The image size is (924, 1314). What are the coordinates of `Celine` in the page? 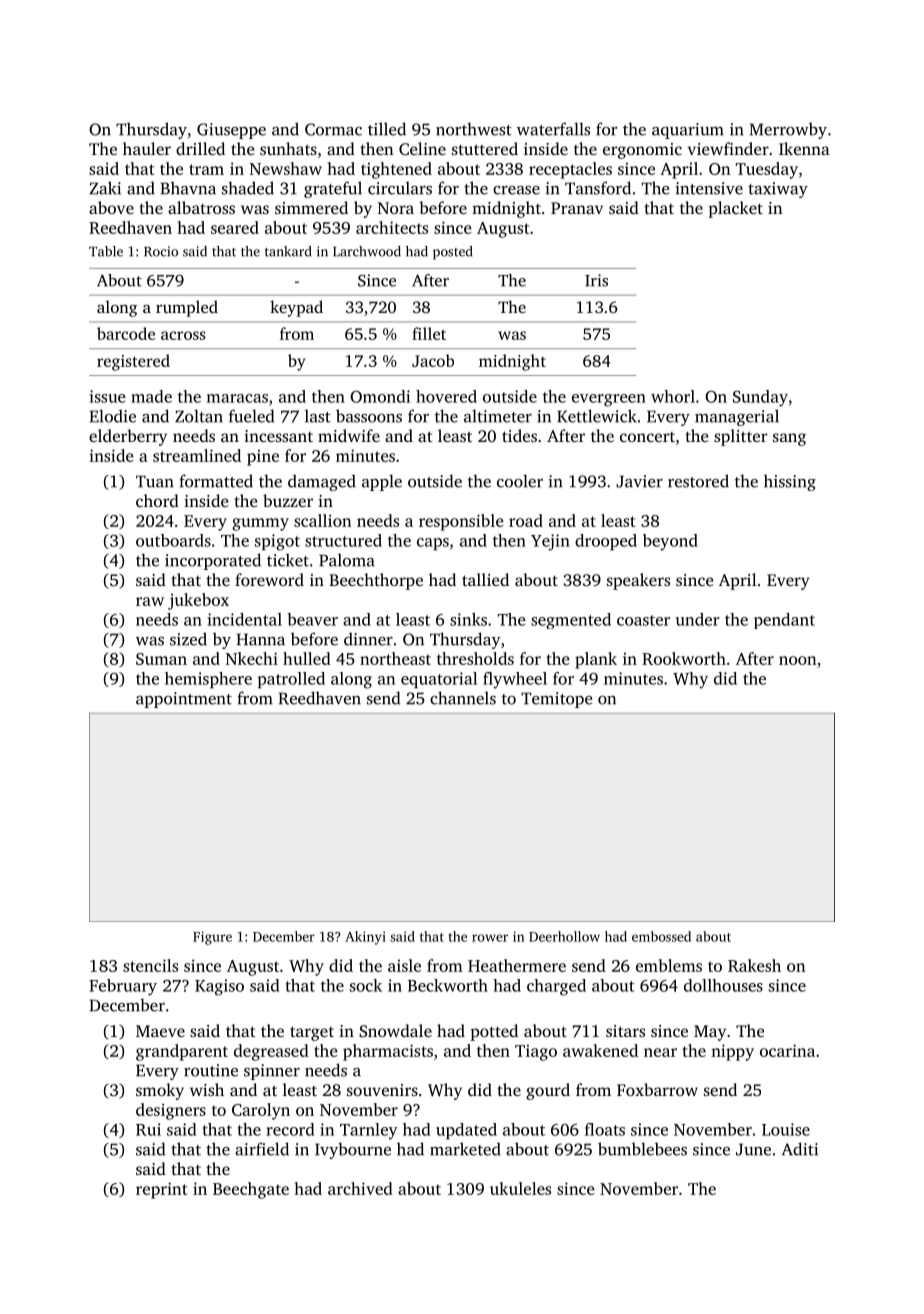 It's located at (422, 149).
